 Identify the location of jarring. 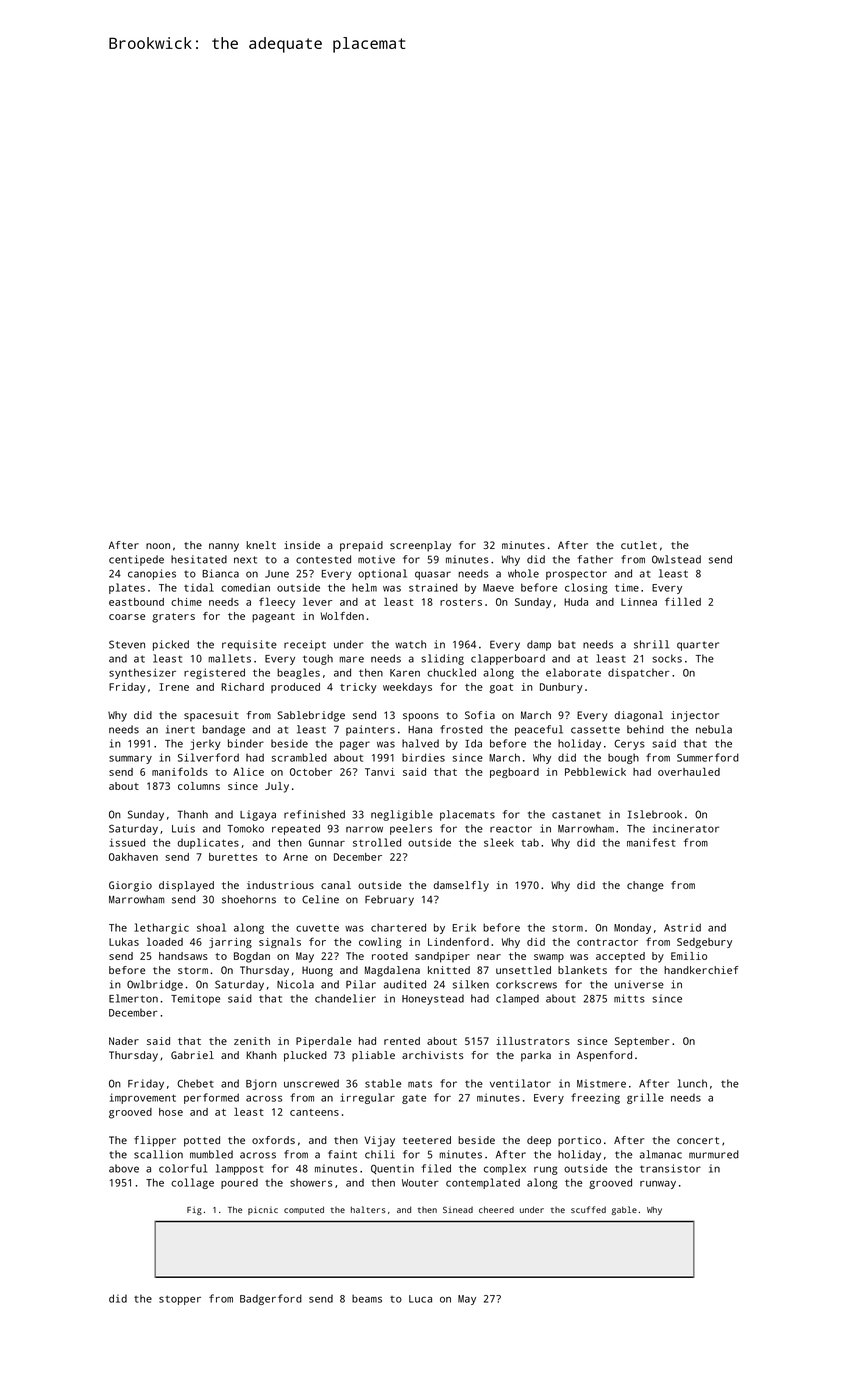
(230, 943).
